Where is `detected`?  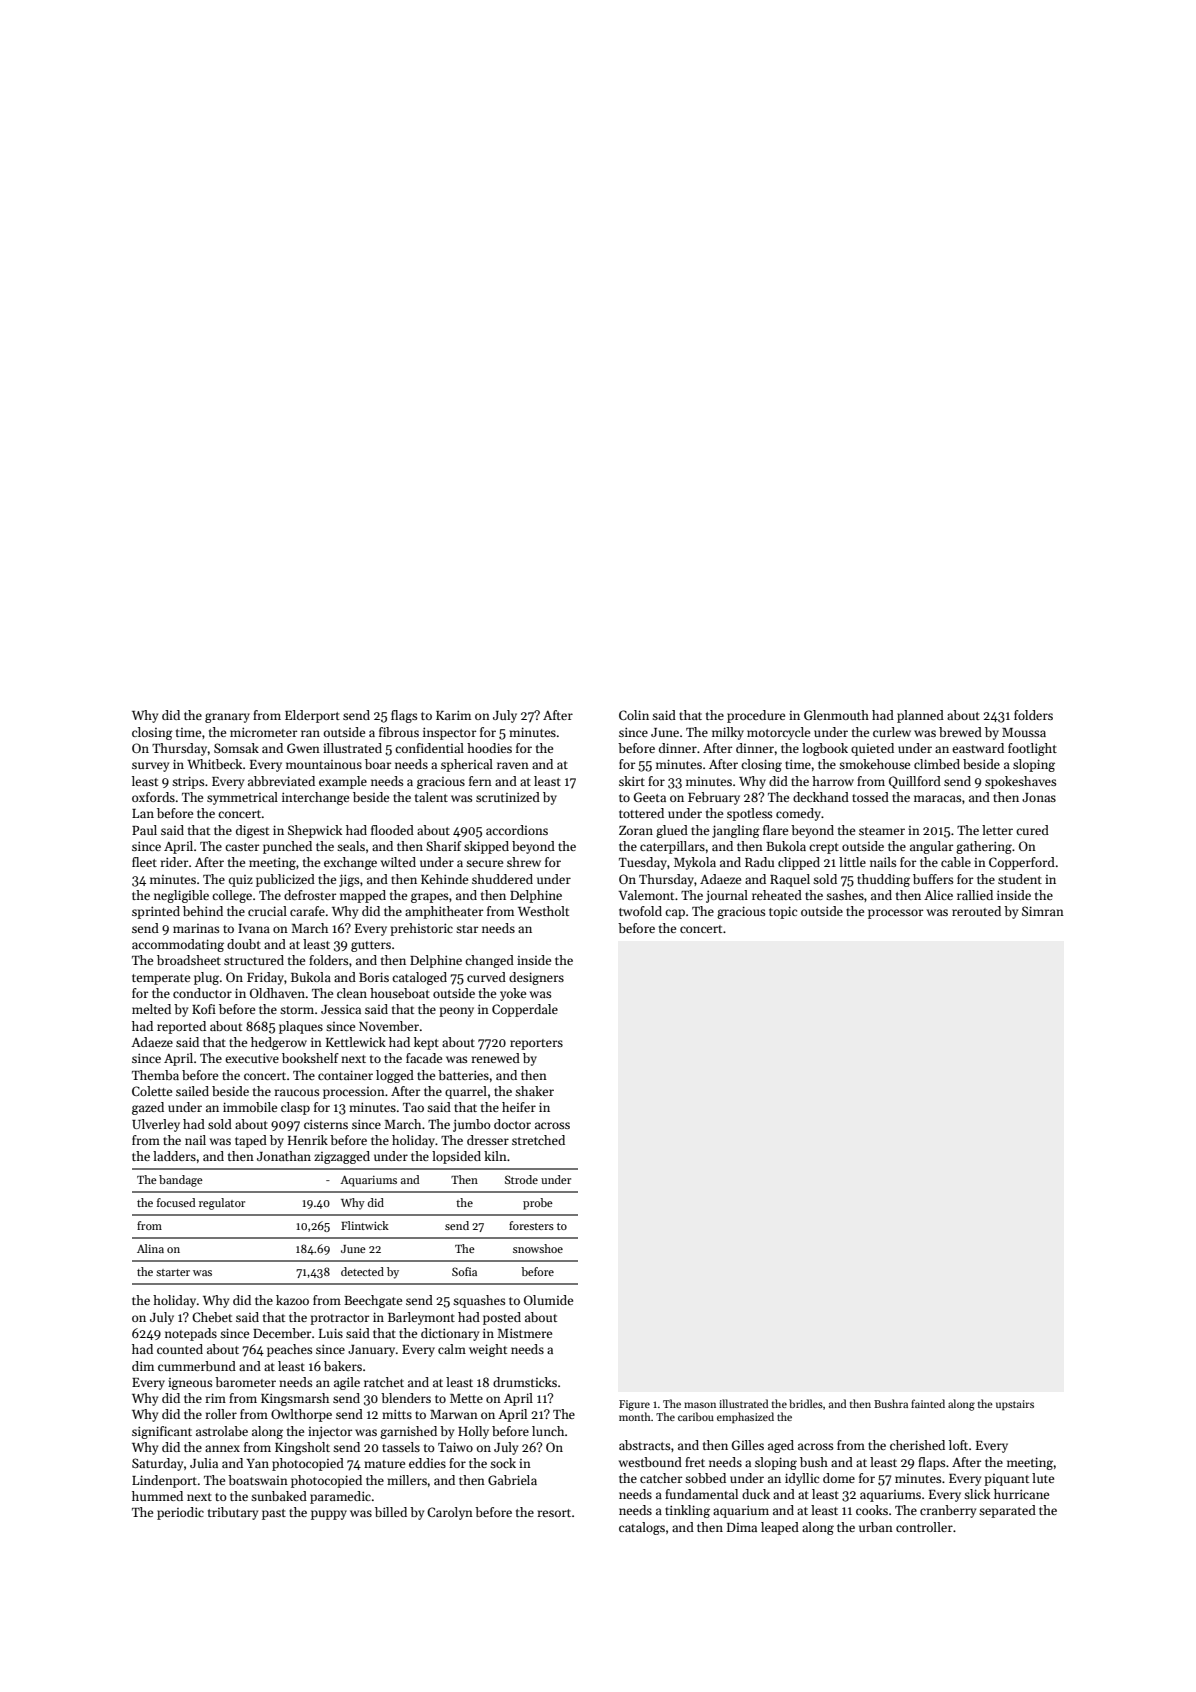 detected is located at coordinates (362, 1271).
